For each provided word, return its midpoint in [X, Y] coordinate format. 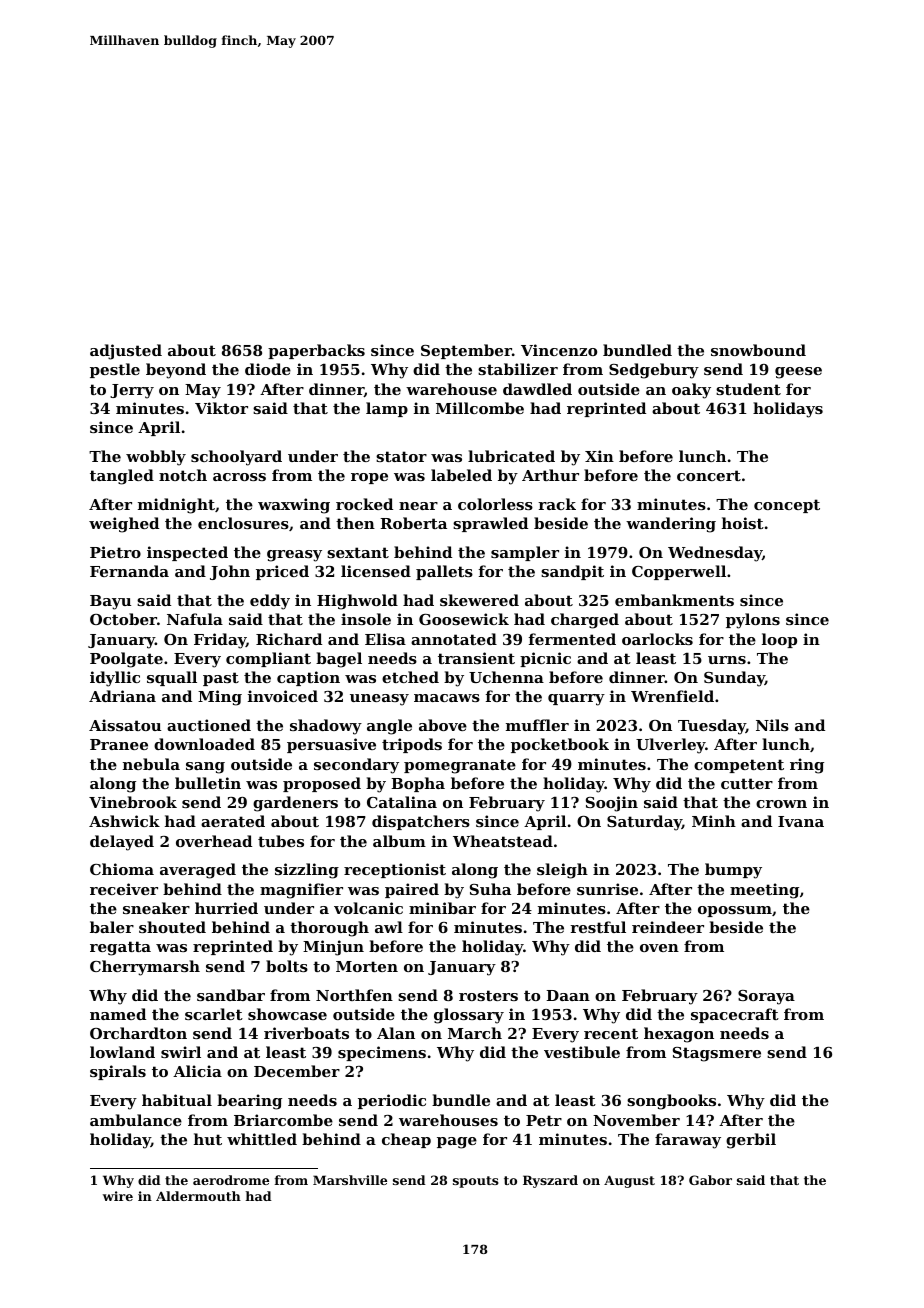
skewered [479, 600]
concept [787, 506]
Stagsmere [717, 1054]
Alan [396, 1033]
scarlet [214, 1014]
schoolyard [236, 458]
